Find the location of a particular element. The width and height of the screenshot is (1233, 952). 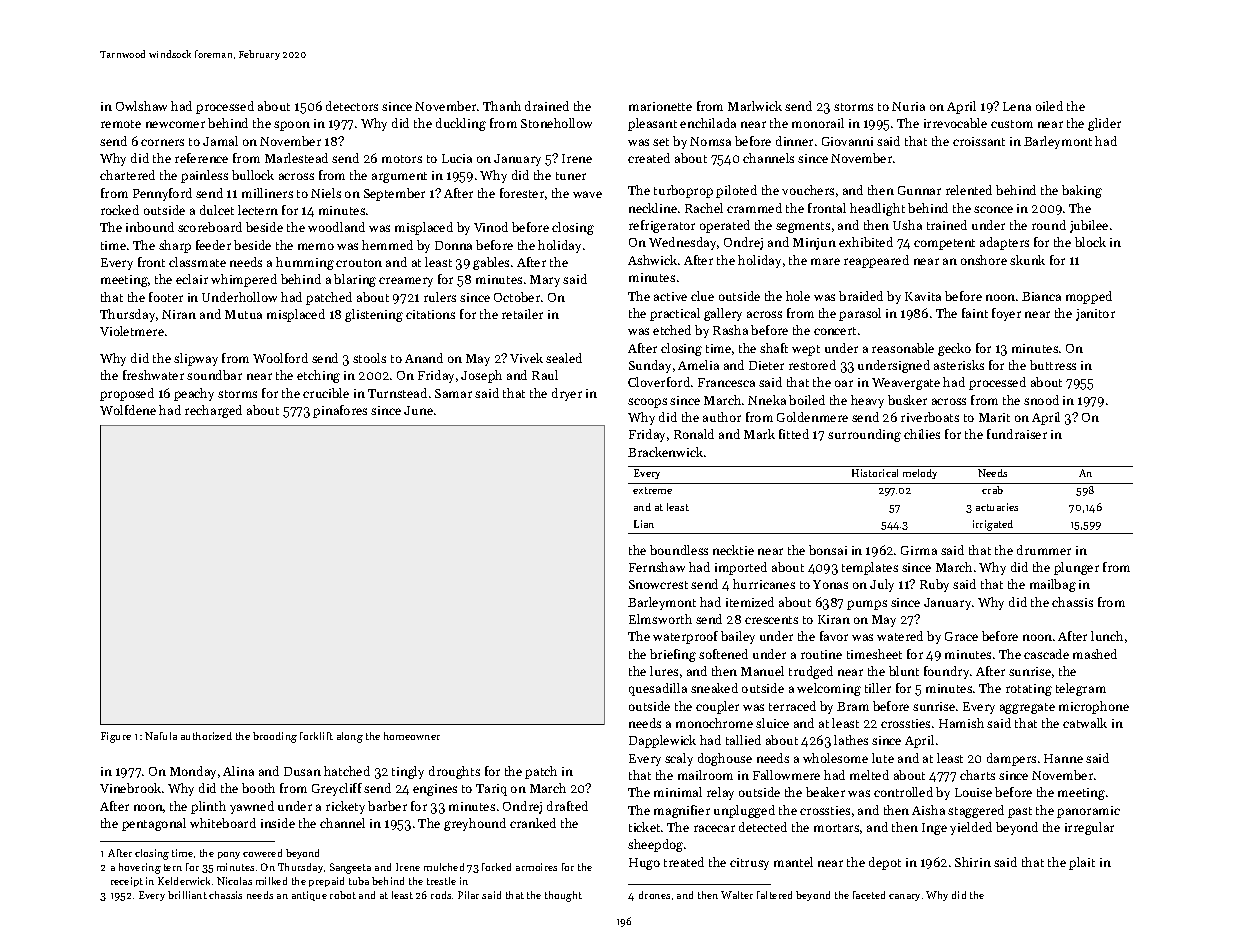

catwalk is located at coordinates (1085, 723).
